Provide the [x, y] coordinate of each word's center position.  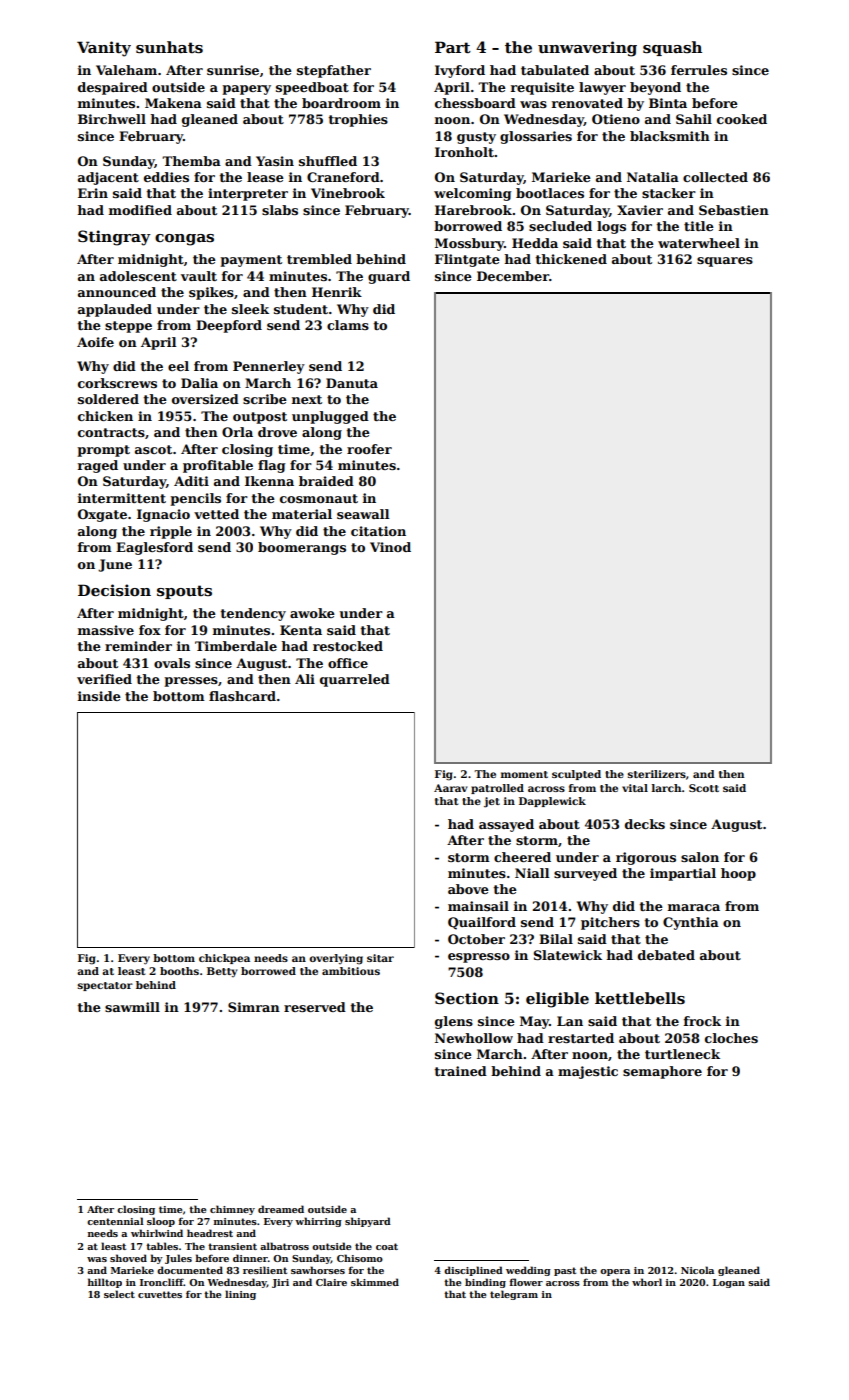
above [468, 889]
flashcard [242, 696]
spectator [105, 986]
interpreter [248, 194]
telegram [514, 1295]
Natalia [653, 177]
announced [117, 292]
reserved [315, 1007]
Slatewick [568, 955]
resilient [265, 1270]
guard [389, 277]
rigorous [646, 858]
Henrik [337, 292]
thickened [571, 259]
